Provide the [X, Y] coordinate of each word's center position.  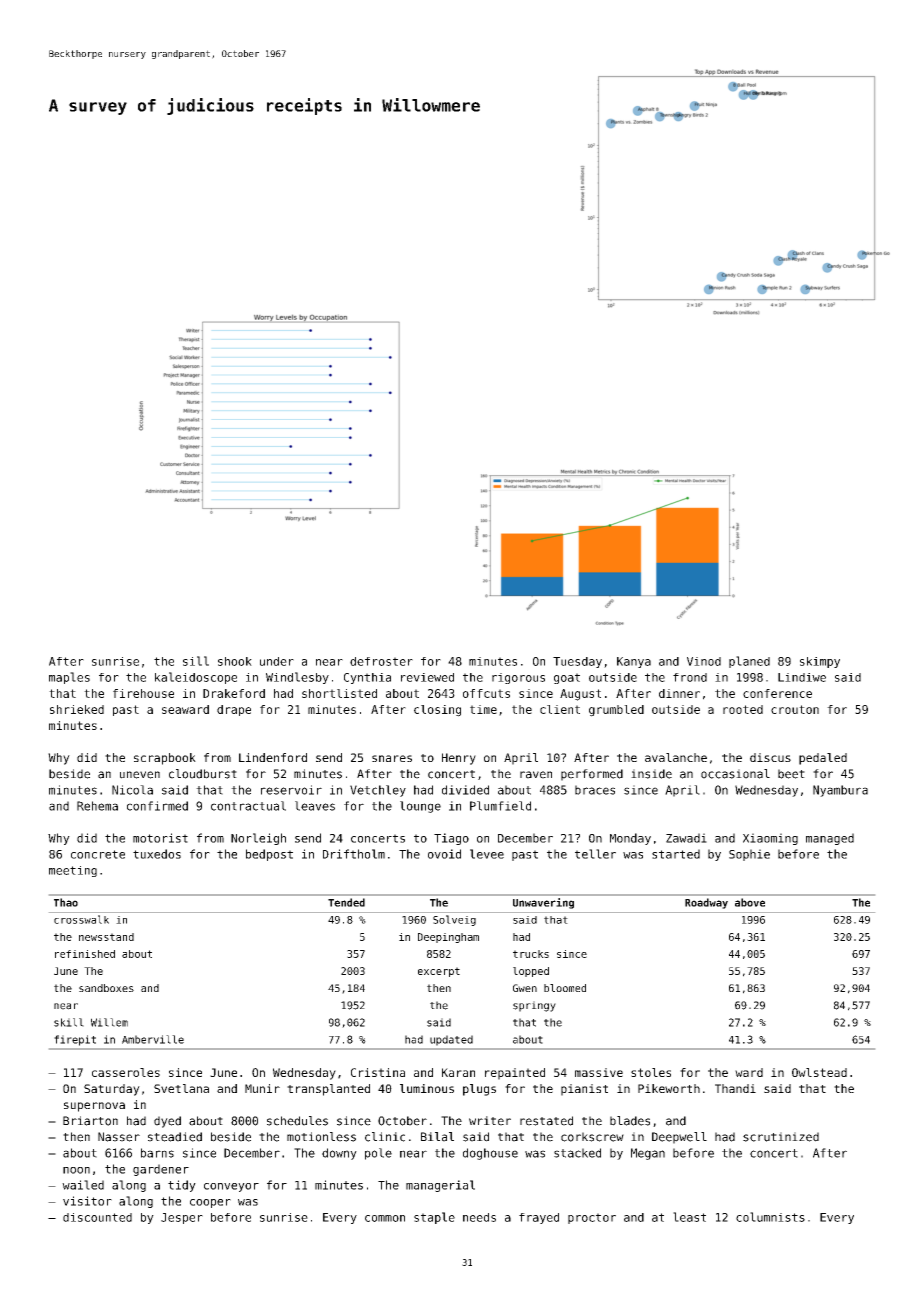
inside [651, 774]
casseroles [126, 1072]
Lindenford [273, 757]
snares [392, 758]
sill [196, 661]
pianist [584, 1090]
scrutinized [781, 1137]
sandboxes [106, 988]
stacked [577, 1153]
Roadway [706, 903]
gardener [161, 1170]
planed [749, 662]
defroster [381, 661]
